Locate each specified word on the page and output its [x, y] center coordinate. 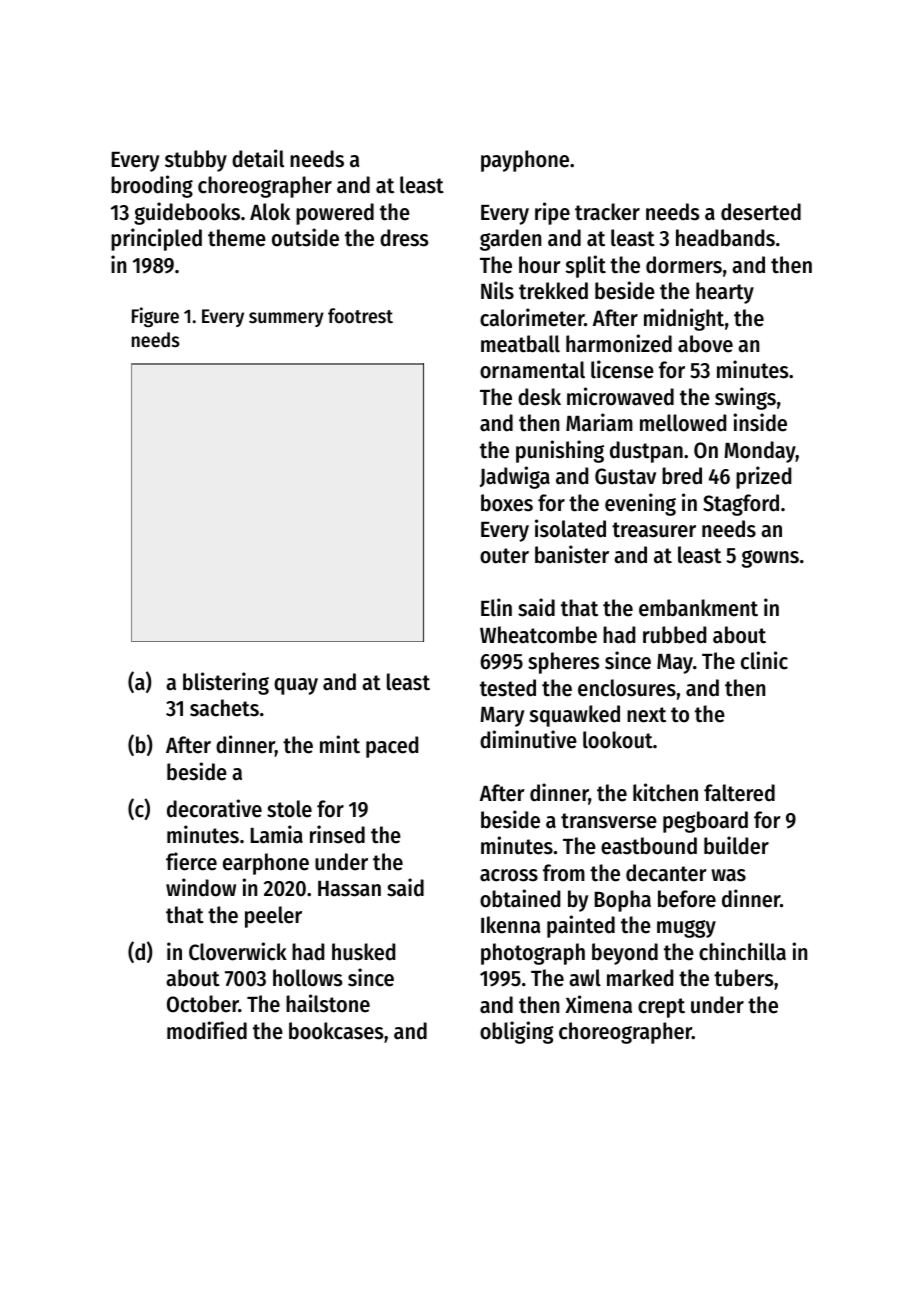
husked [363, 952]
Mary [502, 717]
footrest [360, 316]
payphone [525, 161]
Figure [155, 317]
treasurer [654, 530]
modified [207, 1030]
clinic [764, 660]
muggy [686, 929]
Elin [496, 607]
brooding [152, 186]
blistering [226, 683]
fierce [191, 861]
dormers [684, 265]
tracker [607, 212]
